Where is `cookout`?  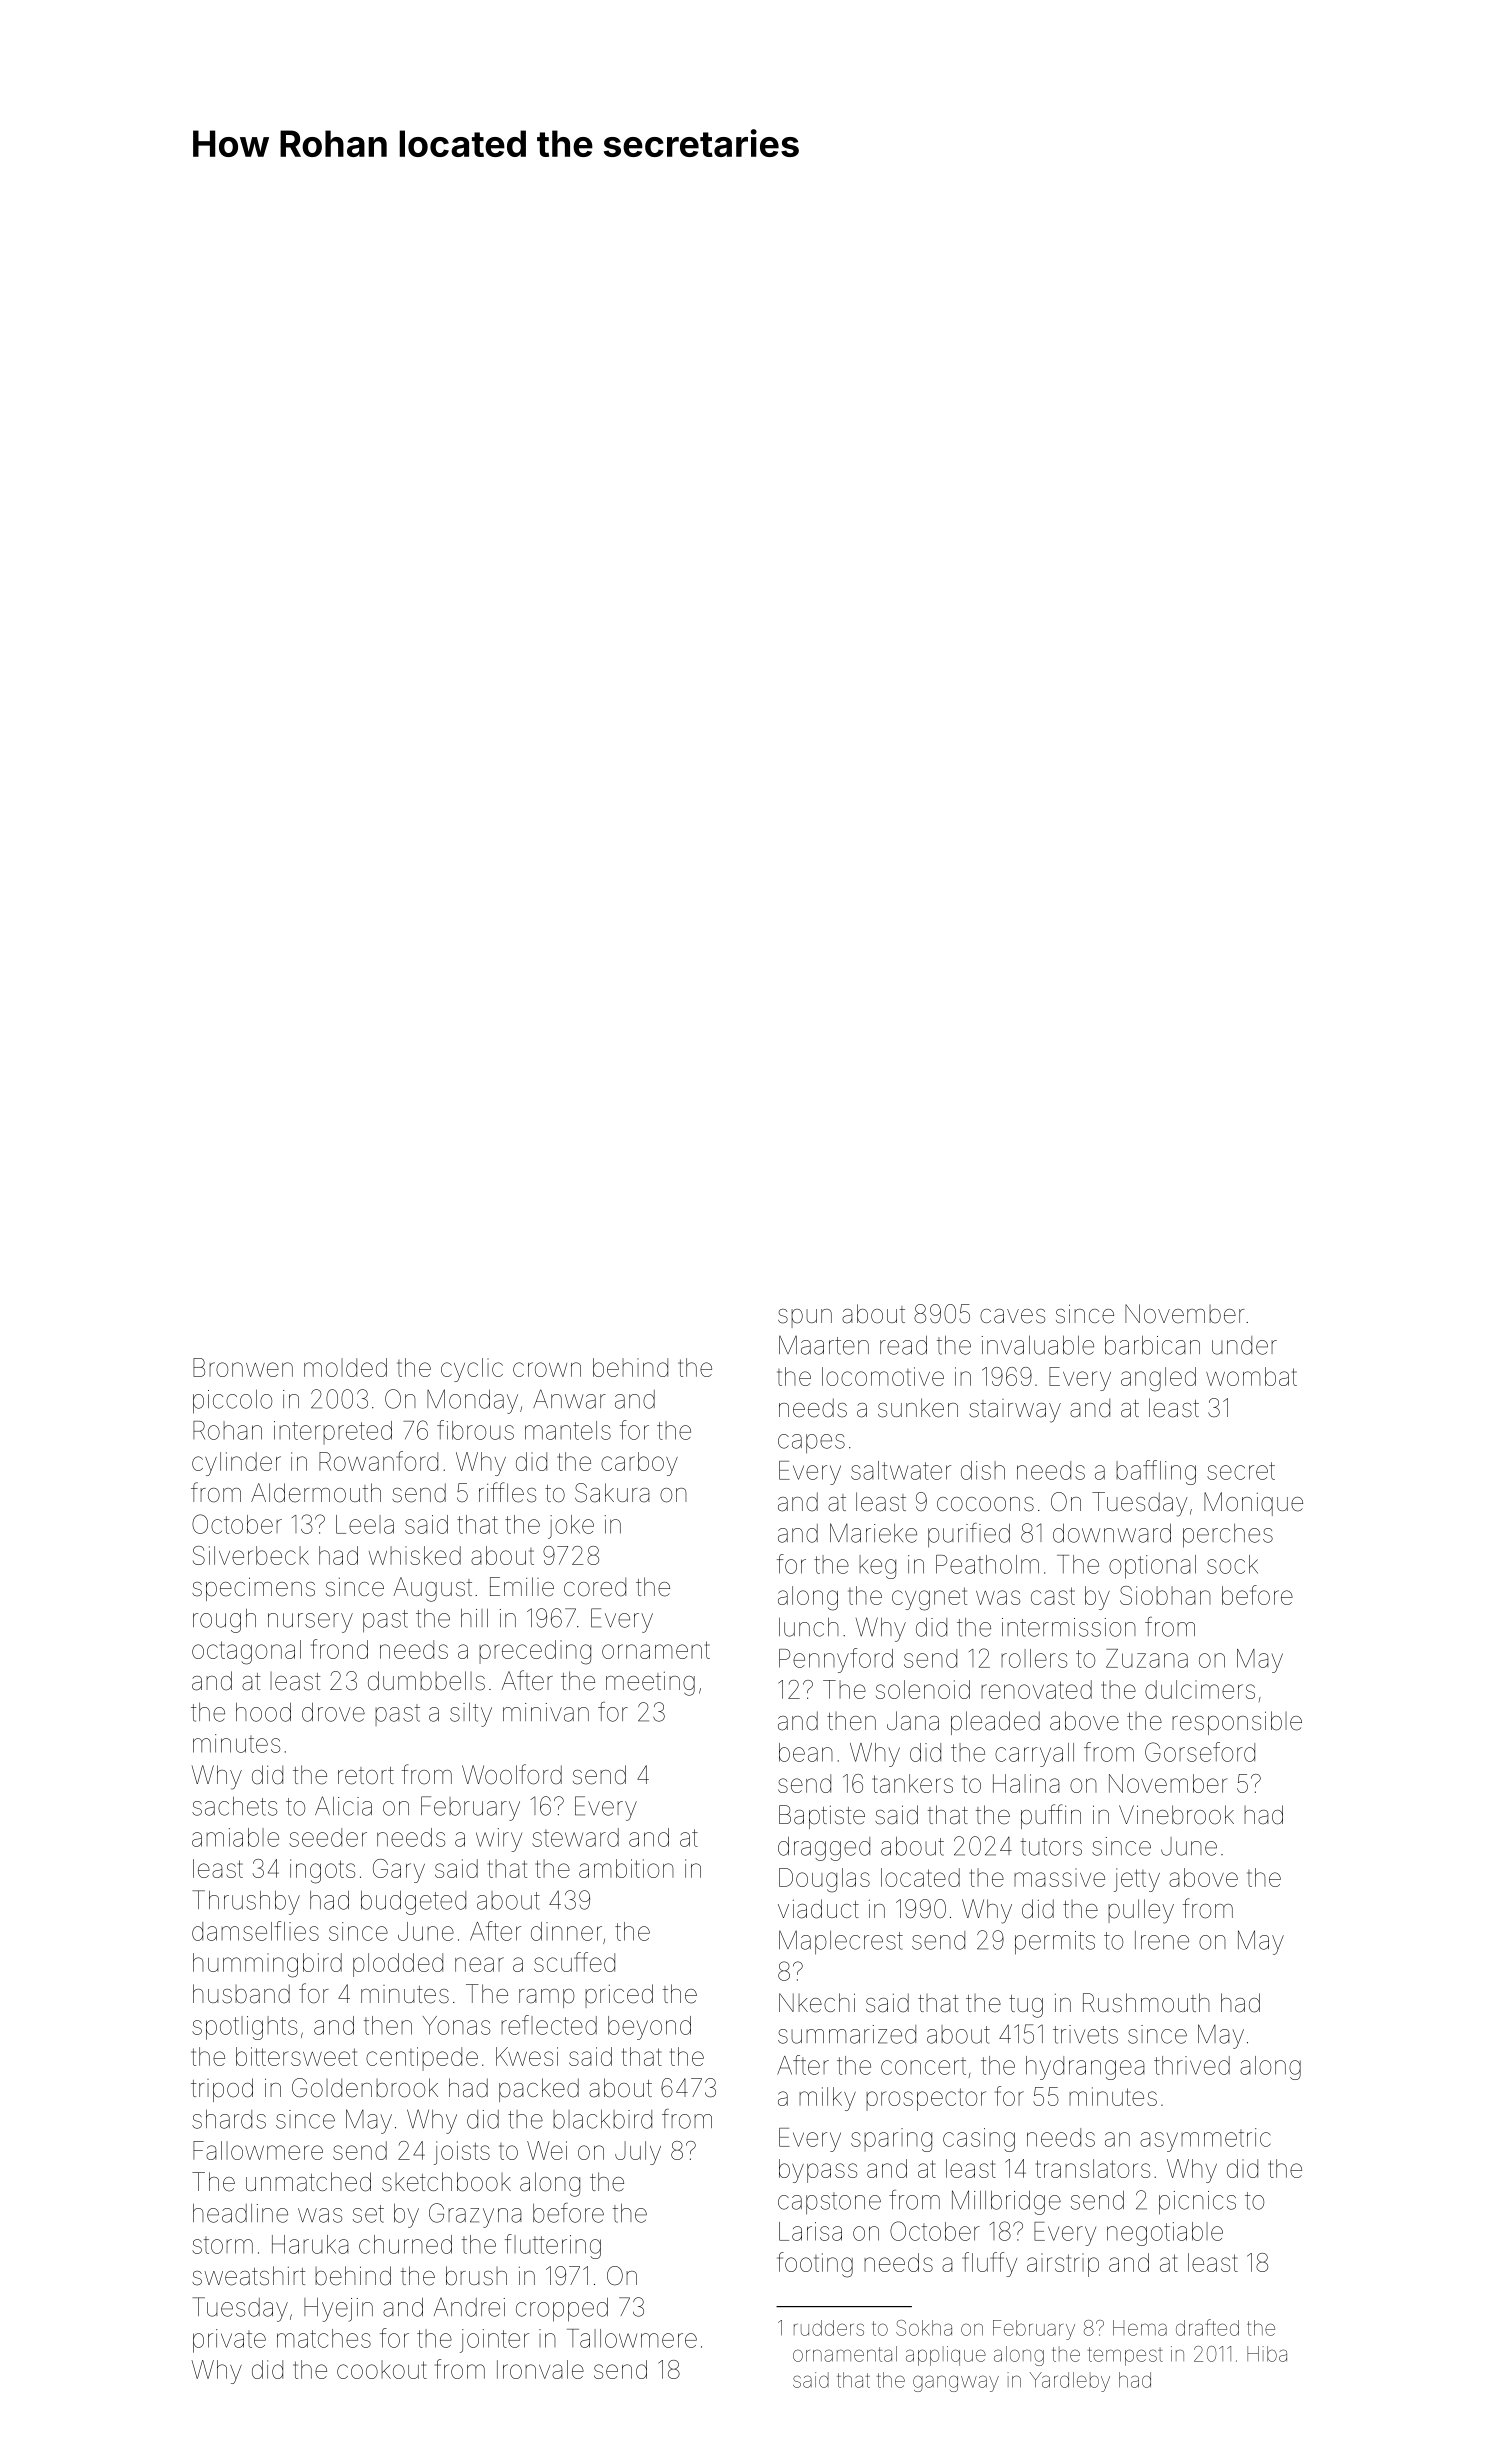 cookout is located at coordinates (382, 2369).
